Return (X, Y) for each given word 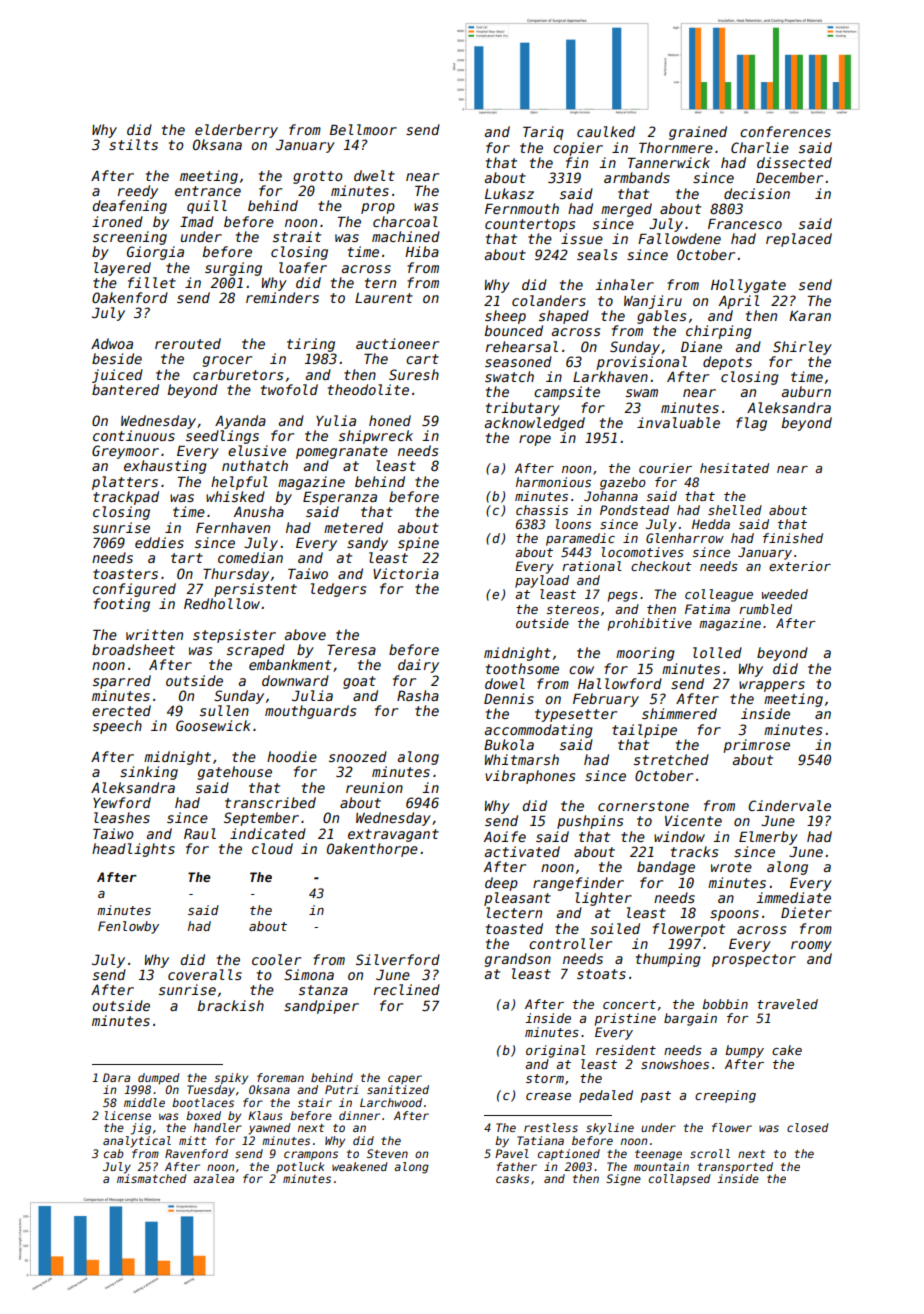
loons (573, 524)
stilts (133, 144)
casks (512, 1178)
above (305, 634)
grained (698, 133)
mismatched (152, 1178)
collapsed (680, 1180)
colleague (719, 595)
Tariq (543, 133)
